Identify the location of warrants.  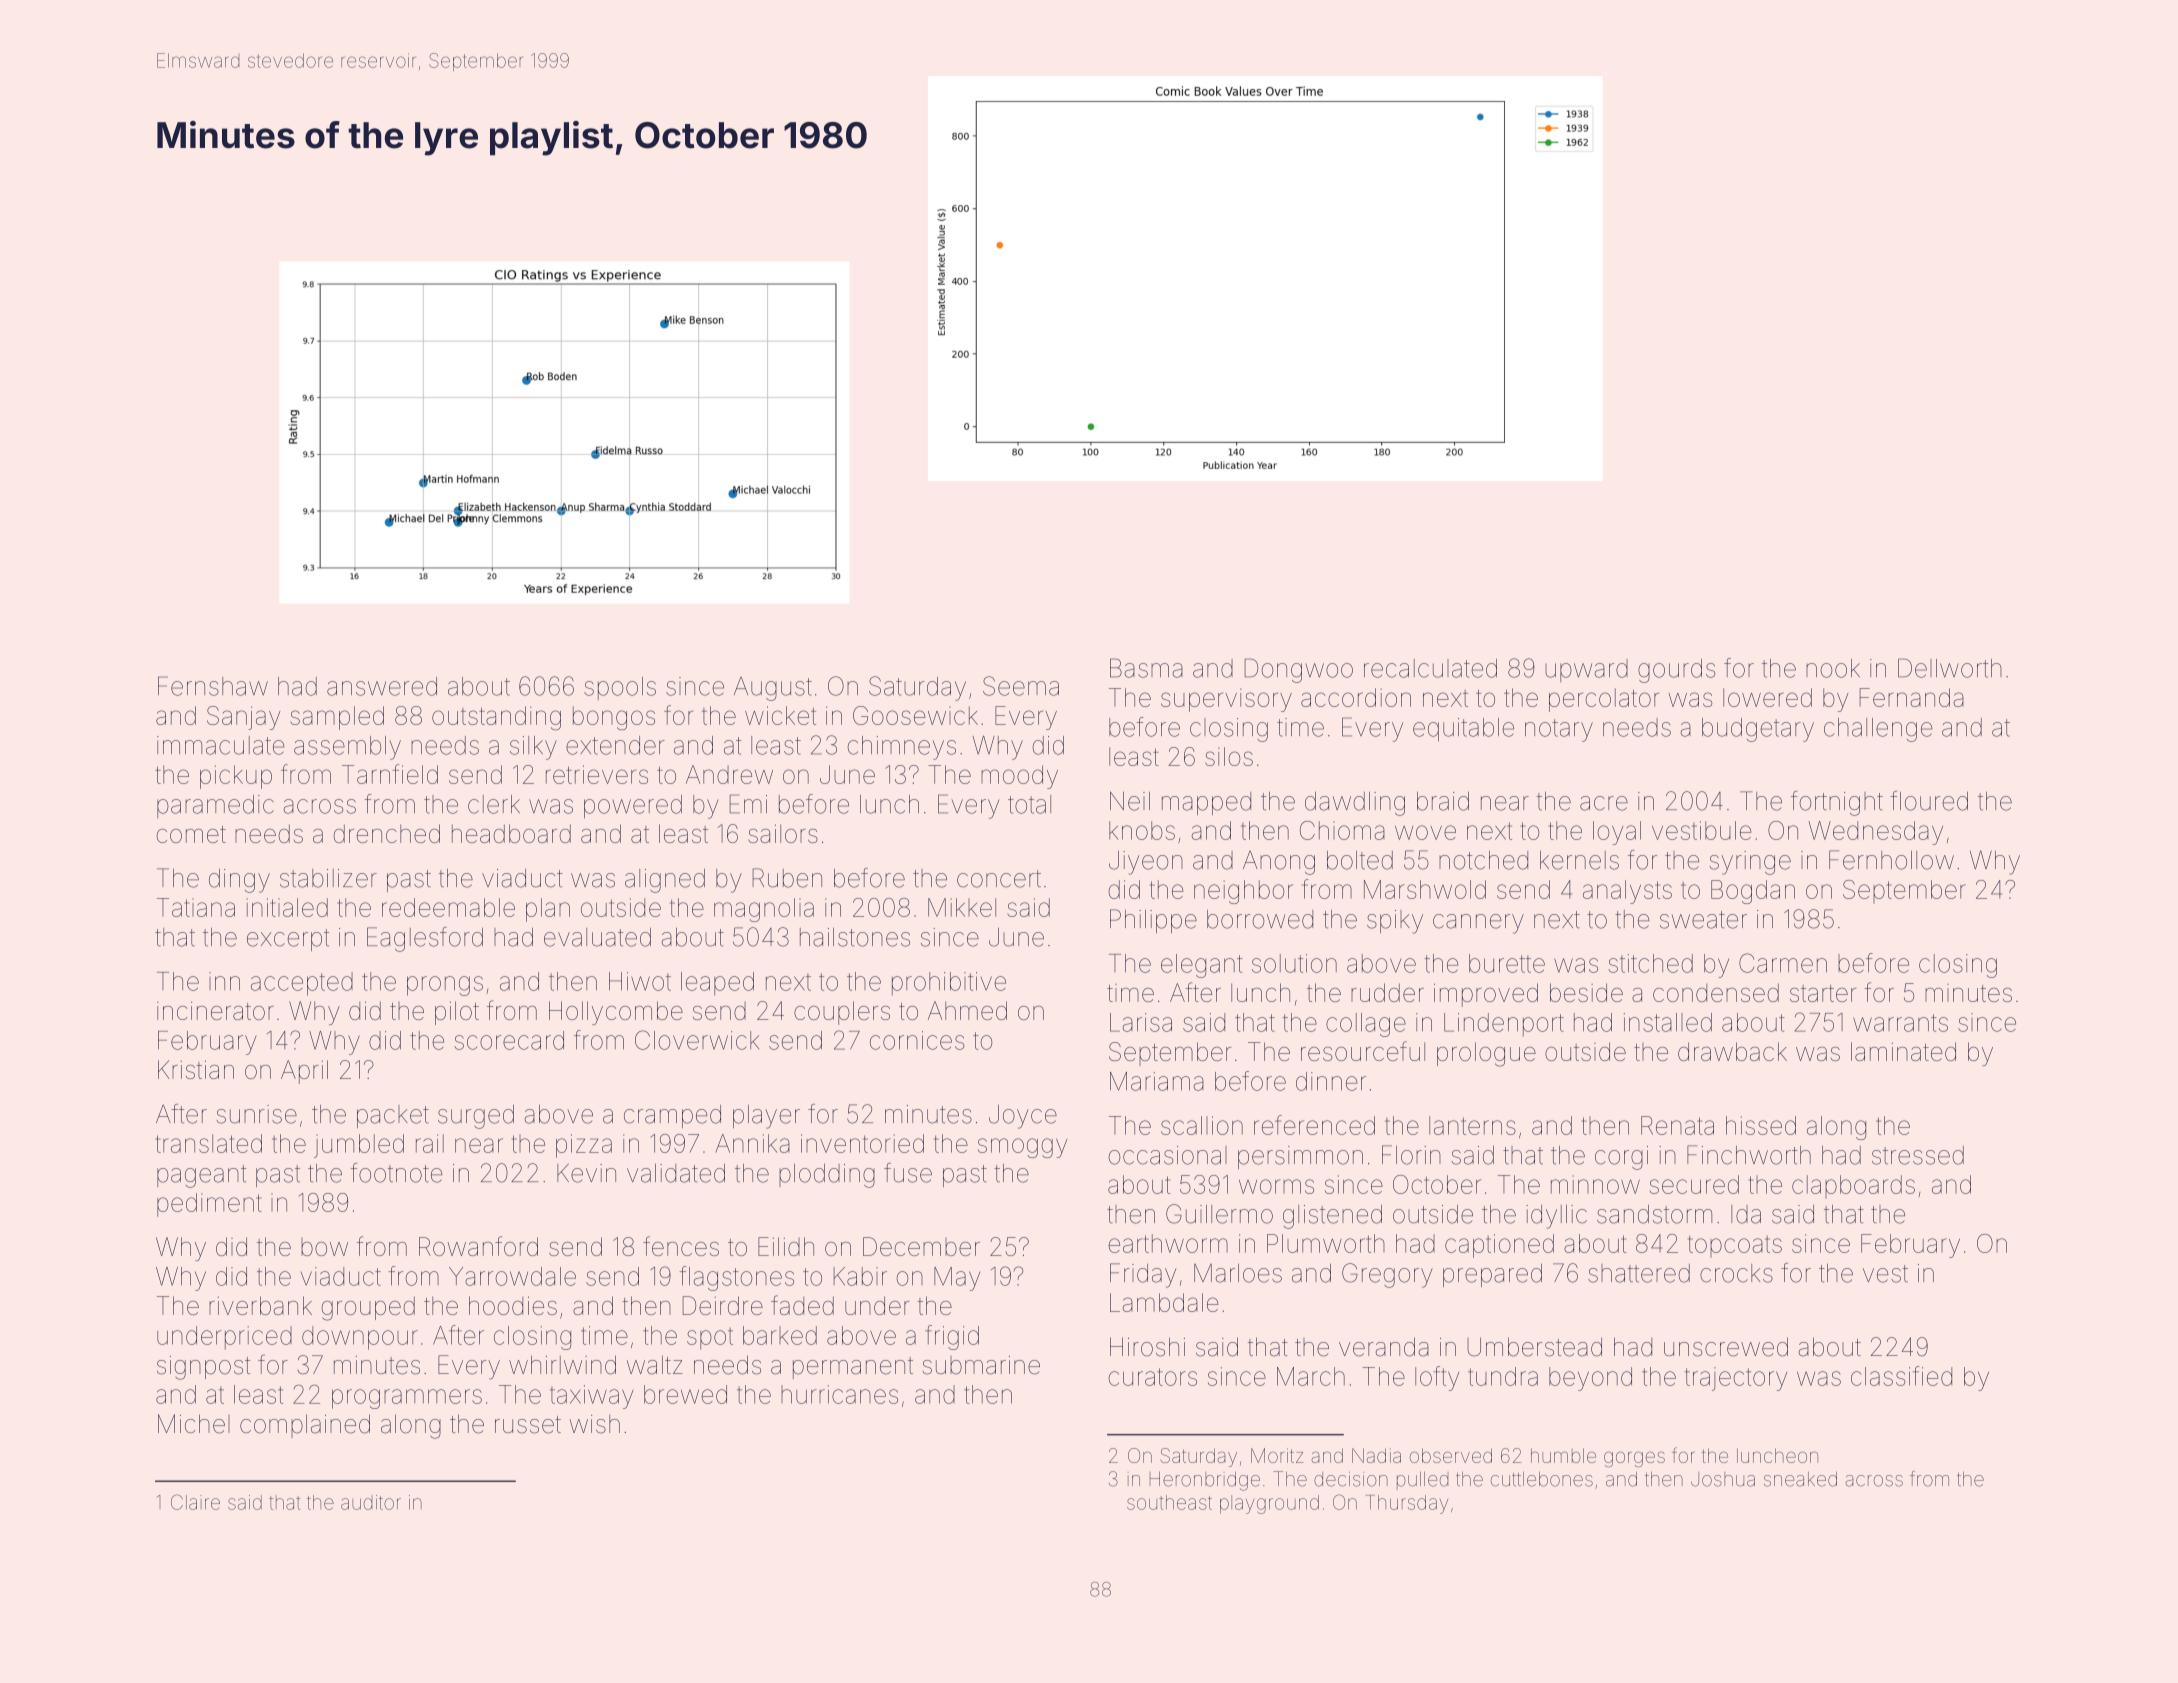
(1900, 1023).
